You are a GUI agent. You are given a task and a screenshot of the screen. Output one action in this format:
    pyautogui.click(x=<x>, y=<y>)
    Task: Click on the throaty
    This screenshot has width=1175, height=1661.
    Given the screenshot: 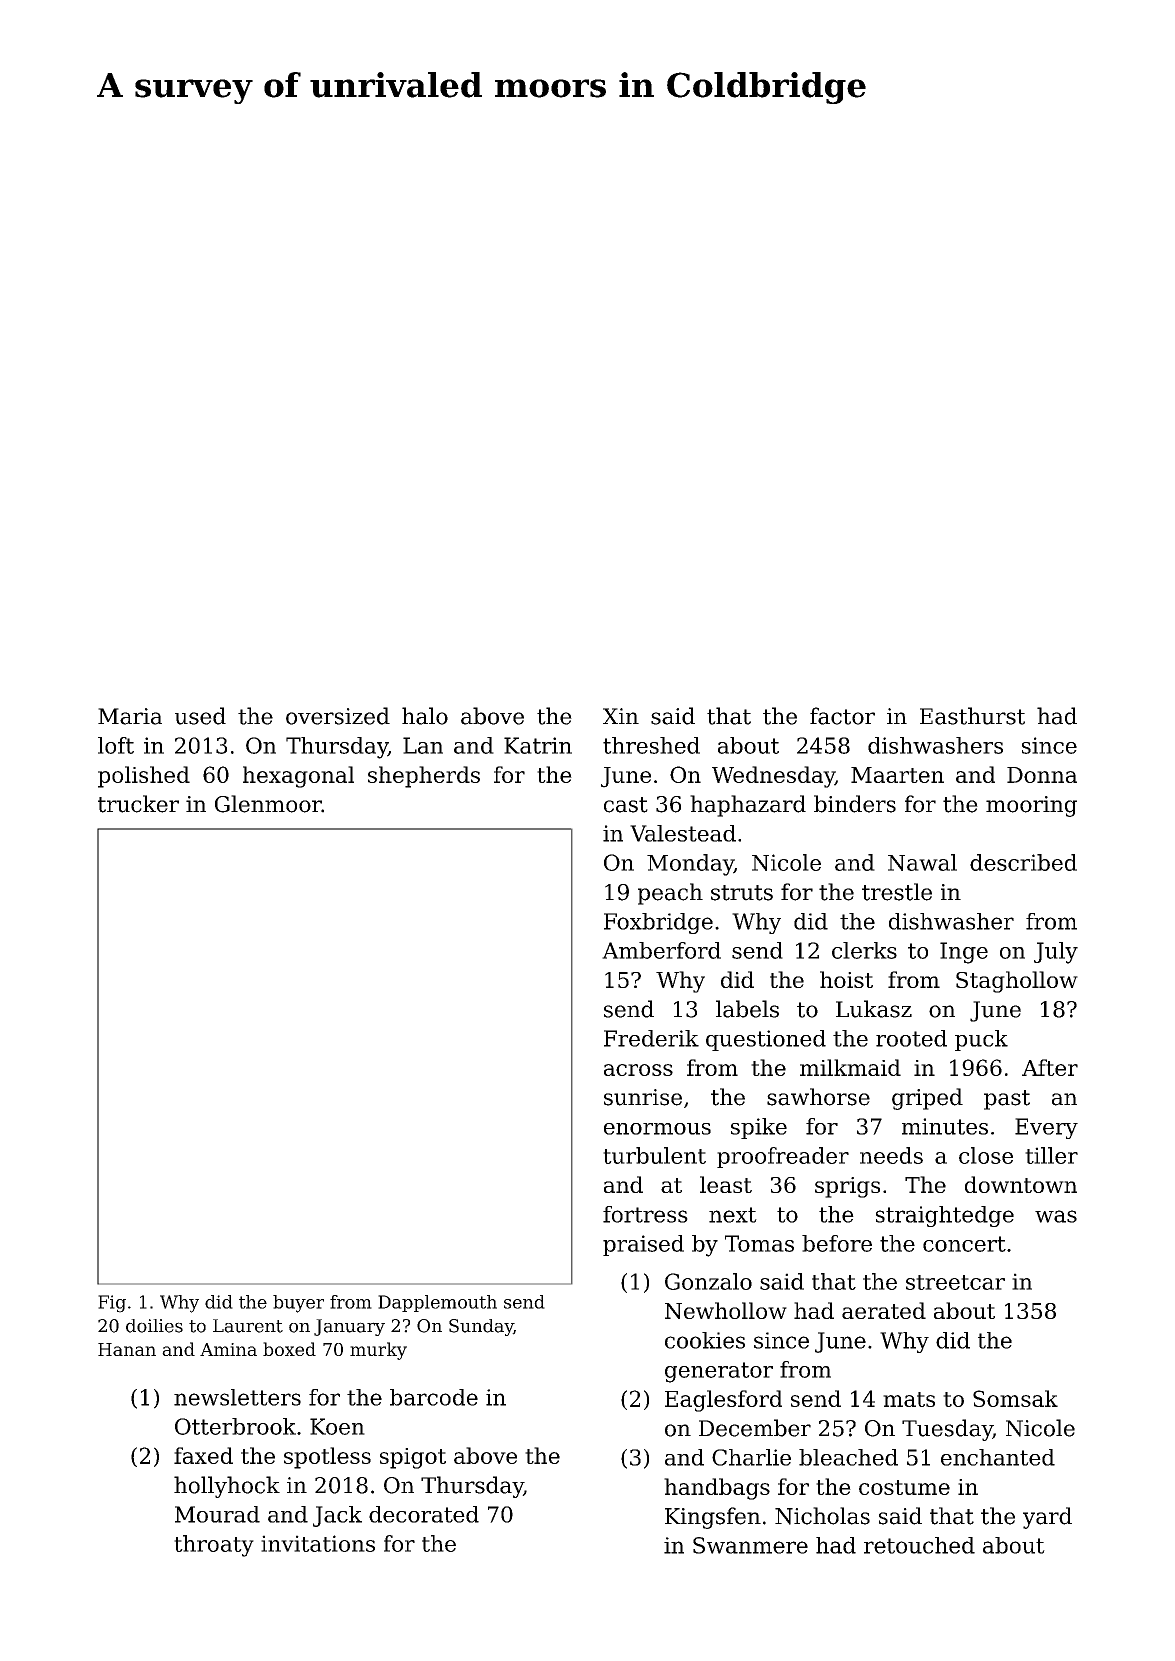 What is the action you would take?
    pyautogui.click(x=214, y=1546)
